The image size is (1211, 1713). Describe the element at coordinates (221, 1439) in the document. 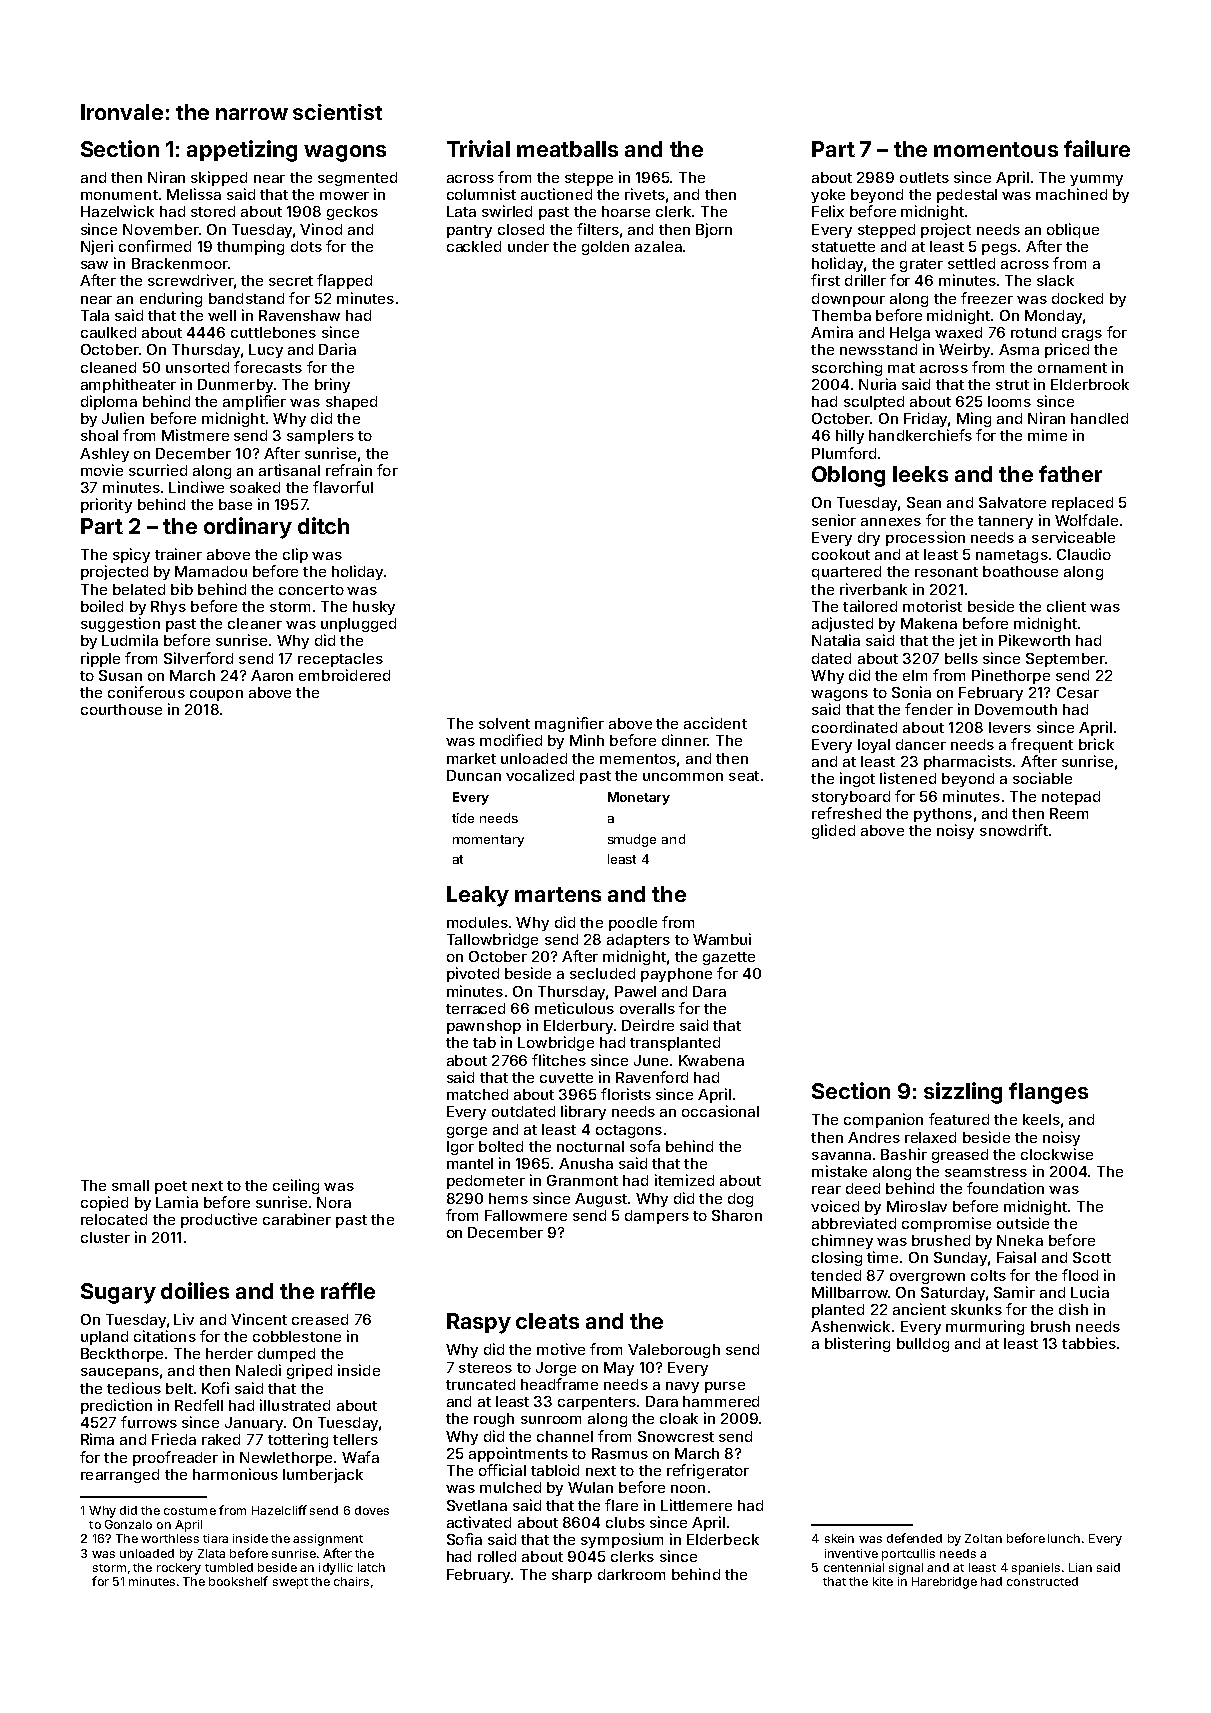

I see `raked` at that location.
